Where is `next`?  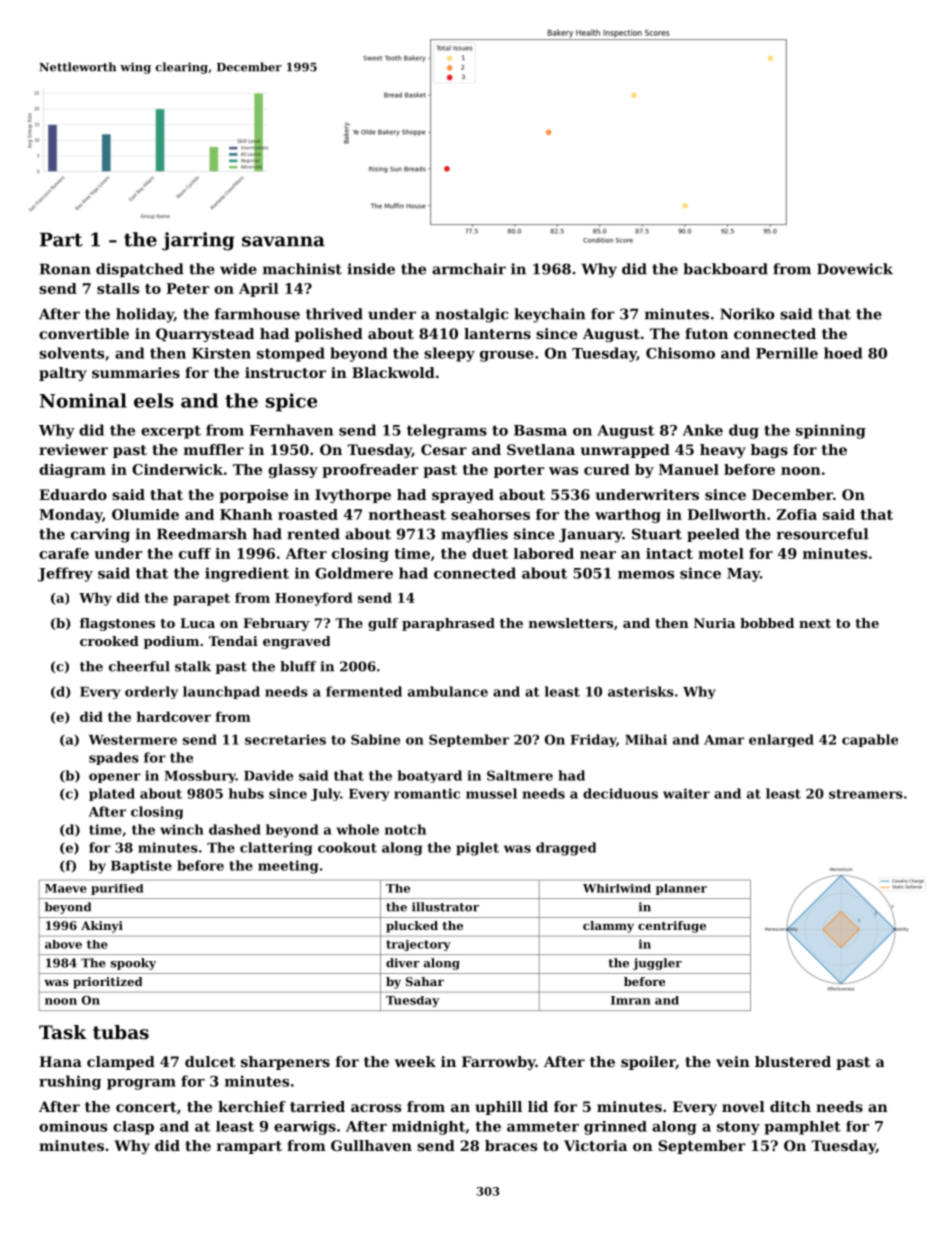
next is located at coordinates (815, 623).
